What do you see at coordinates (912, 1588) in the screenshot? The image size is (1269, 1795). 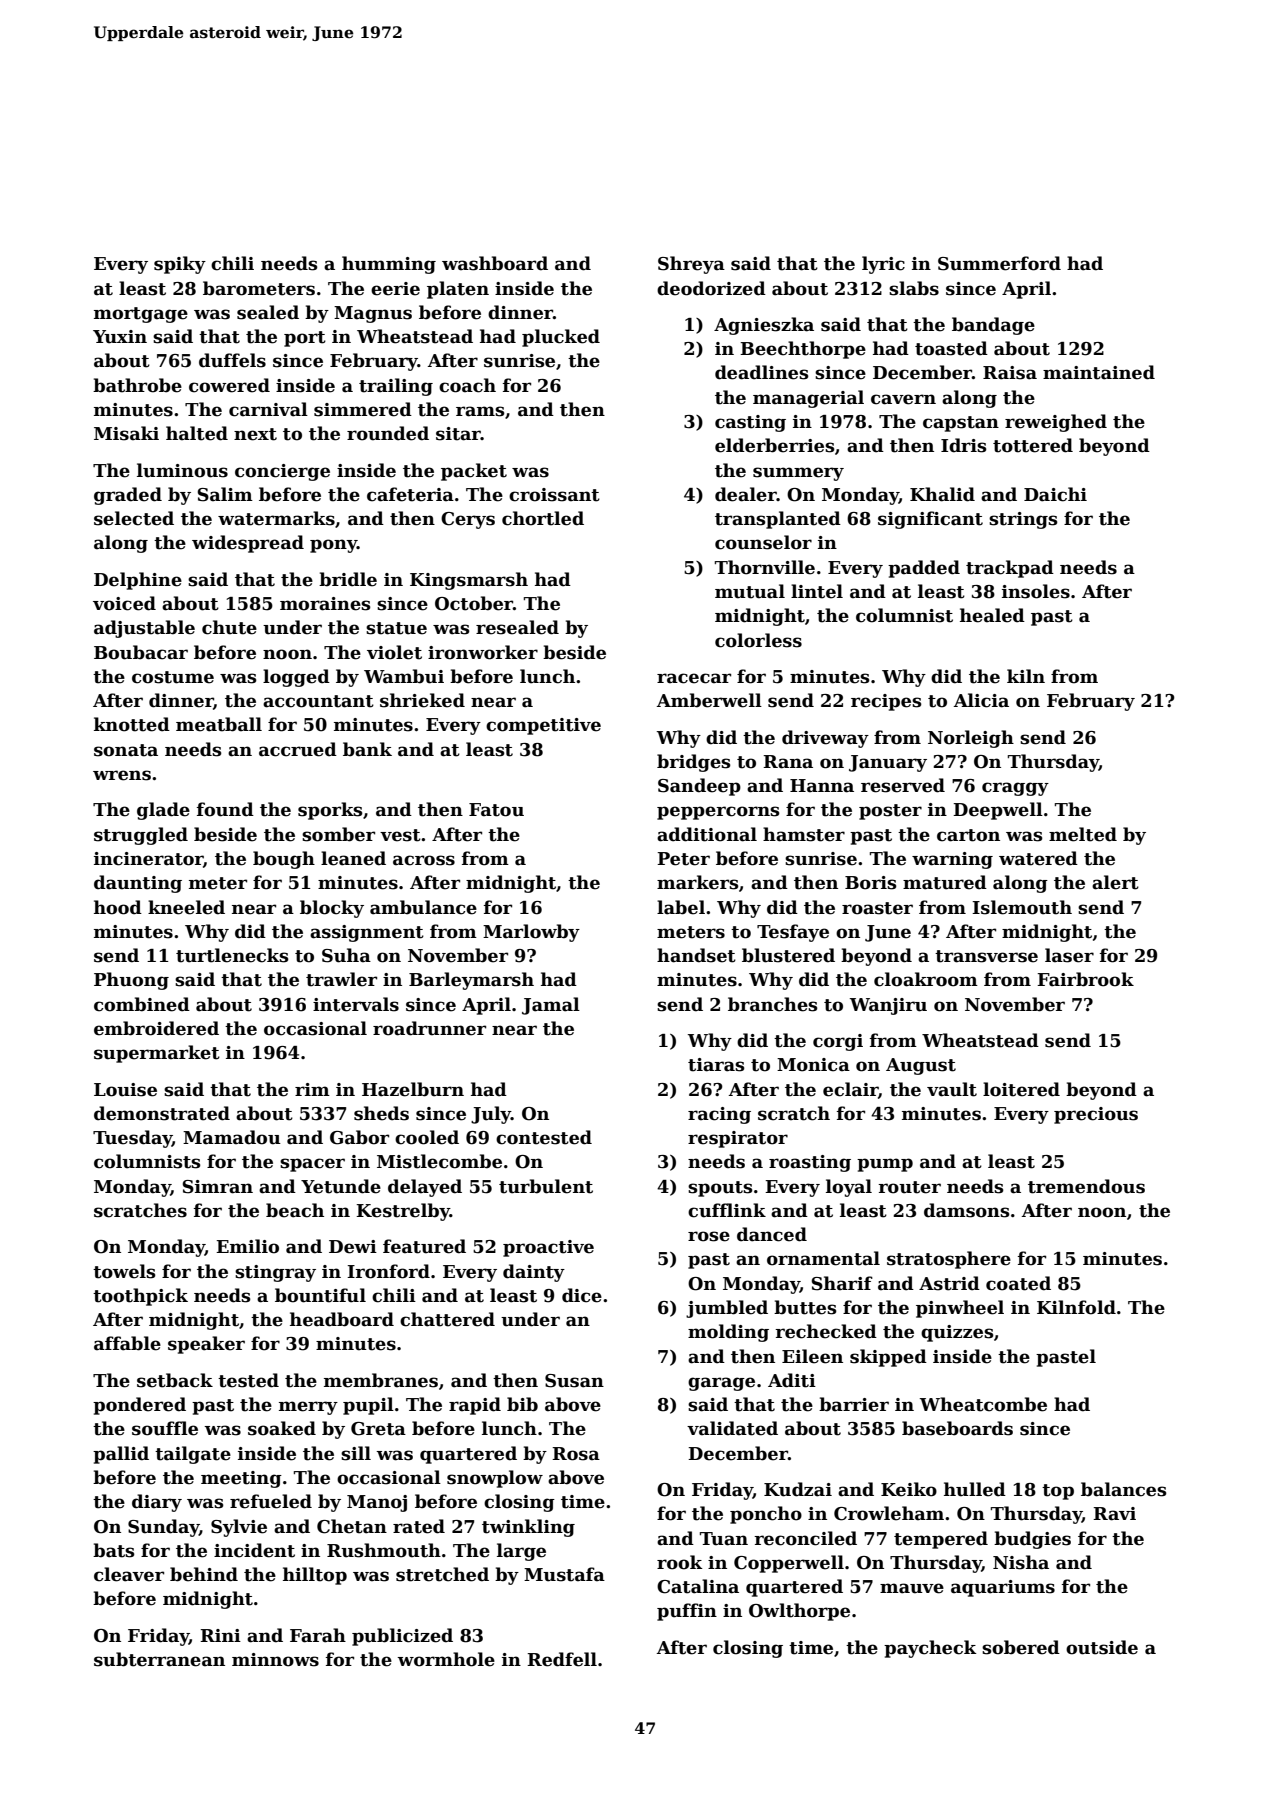 I see `mauve` at bounding box center [912, 1588].
